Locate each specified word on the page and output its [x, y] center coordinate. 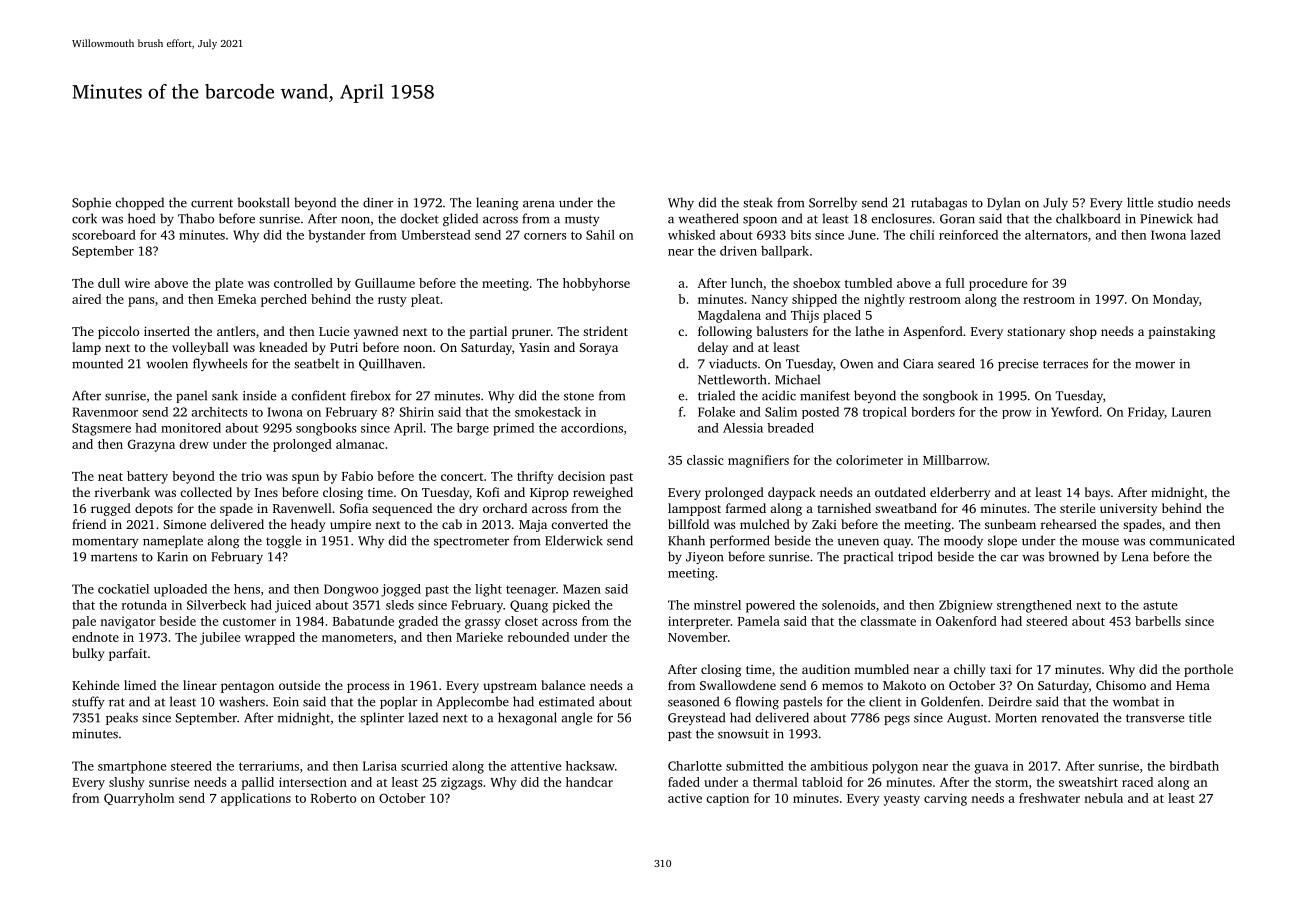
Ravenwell [302, 508]
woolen [167, 363]
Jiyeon [704, 558]
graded [418, 622]
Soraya [599, 349]
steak [758, 202]
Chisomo [1121, 685]
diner [378, 202]
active [685, 798]
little [1140, 202]
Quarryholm [139, 799]
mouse [1100, 542]
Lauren [1191, 412]
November [698, 637]
